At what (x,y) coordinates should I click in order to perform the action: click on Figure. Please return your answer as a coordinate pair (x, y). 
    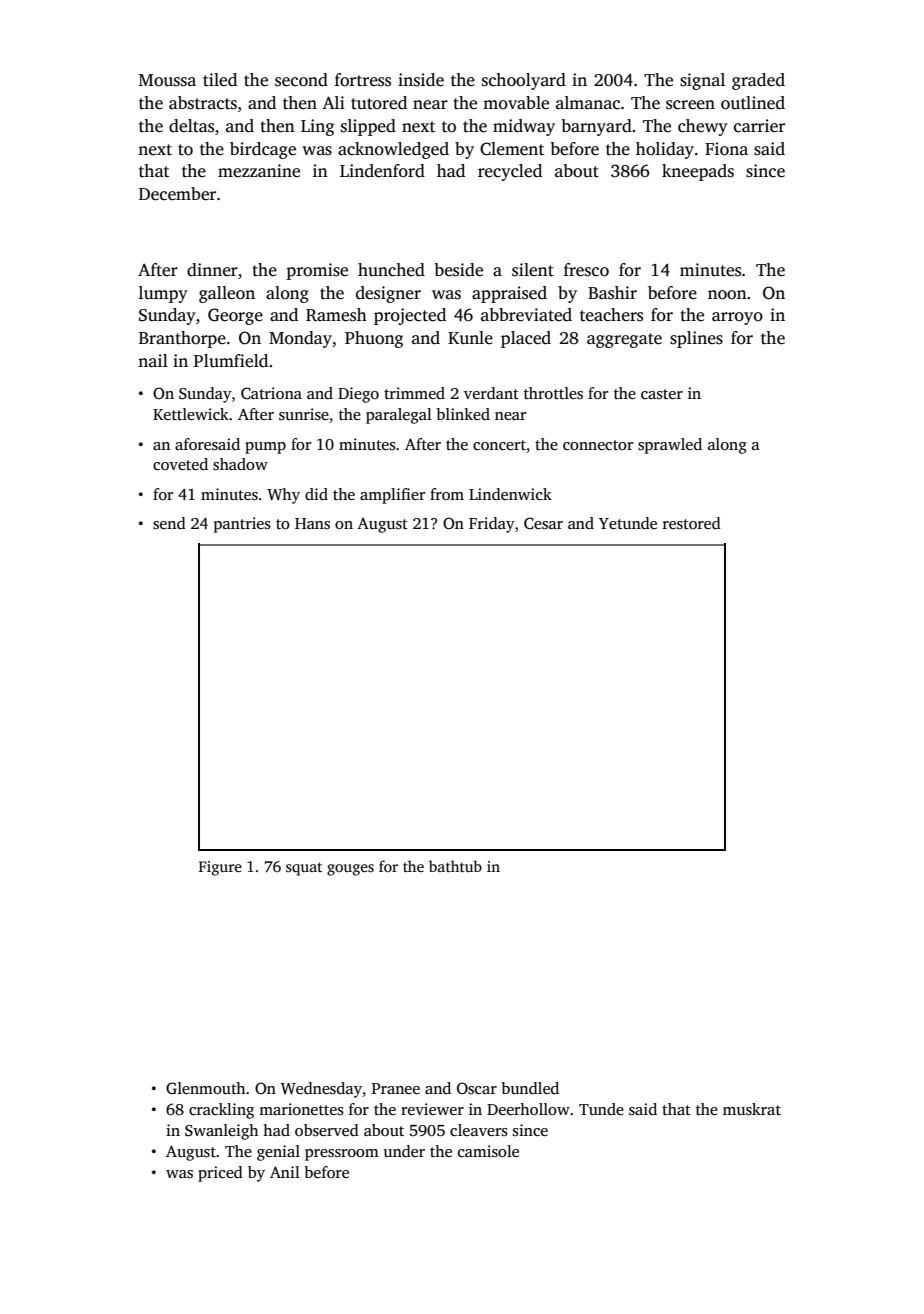
    Looking at the image, I should click on (220, 868).
